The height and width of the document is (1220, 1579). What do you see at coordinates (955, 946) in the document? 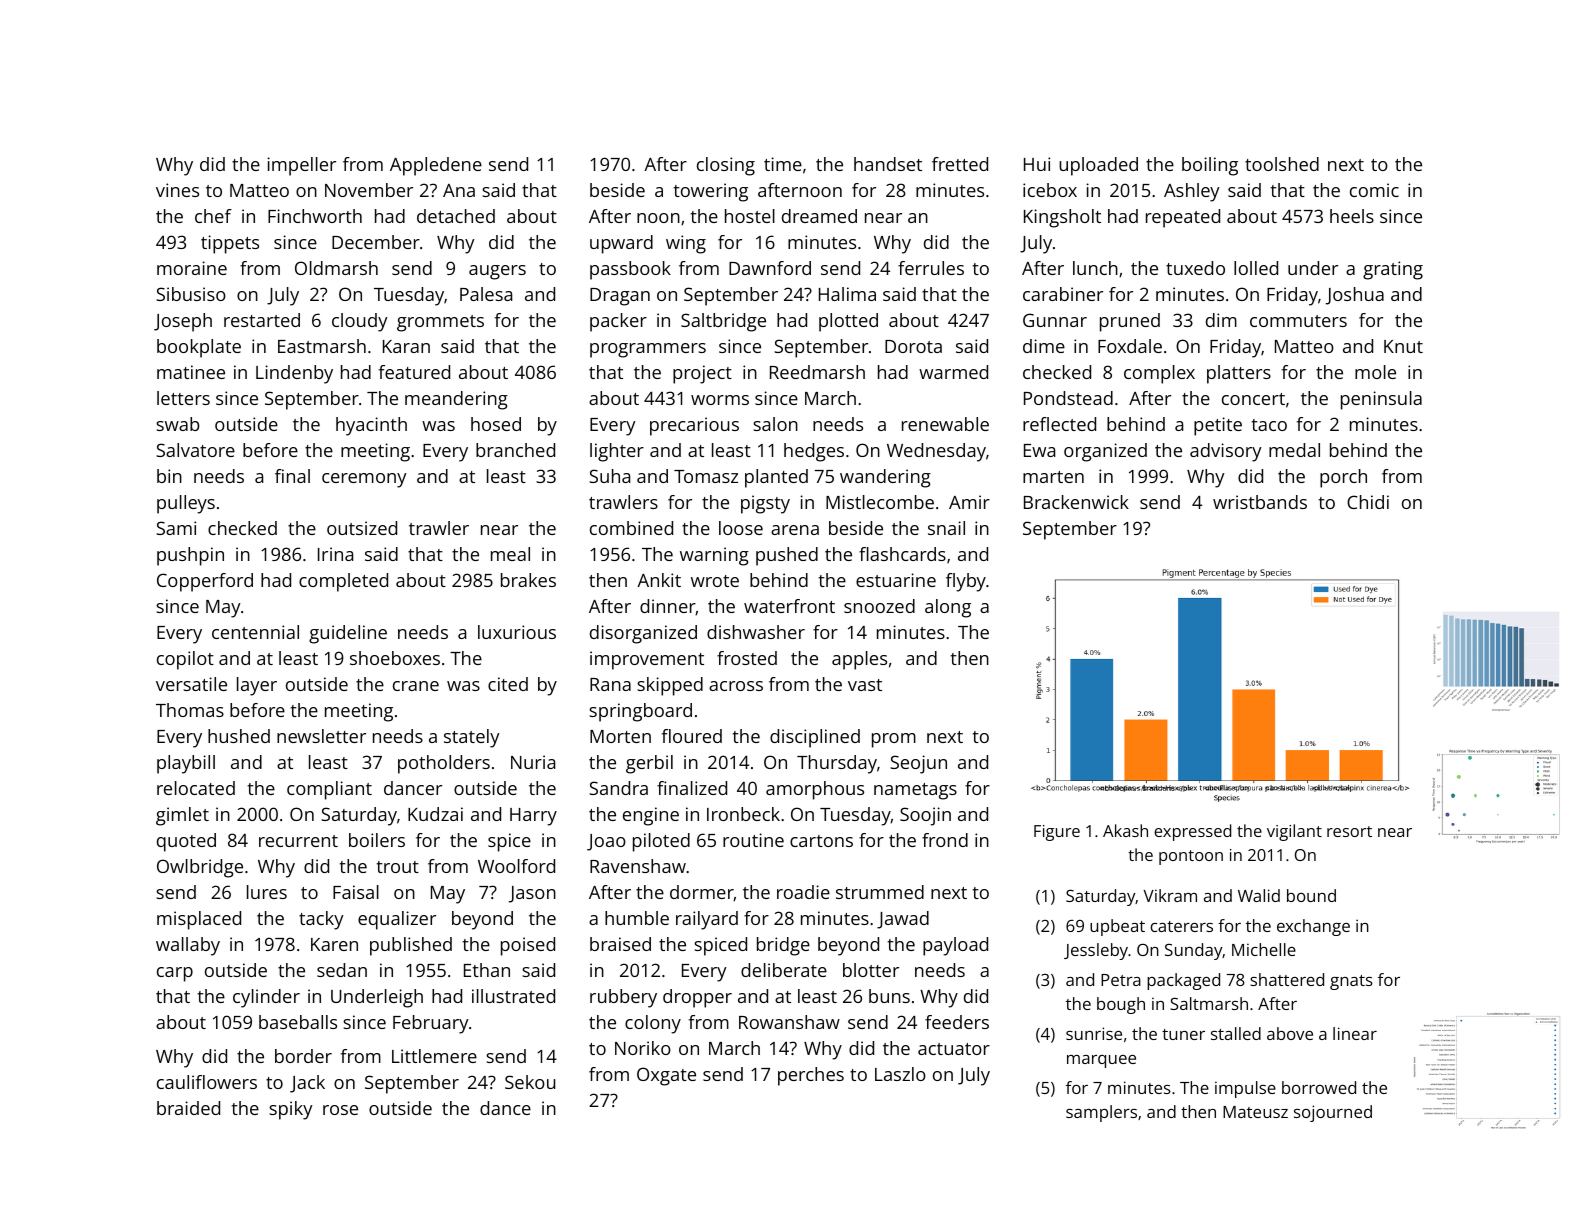
I see `payload` at bounding box center [955, 946].
